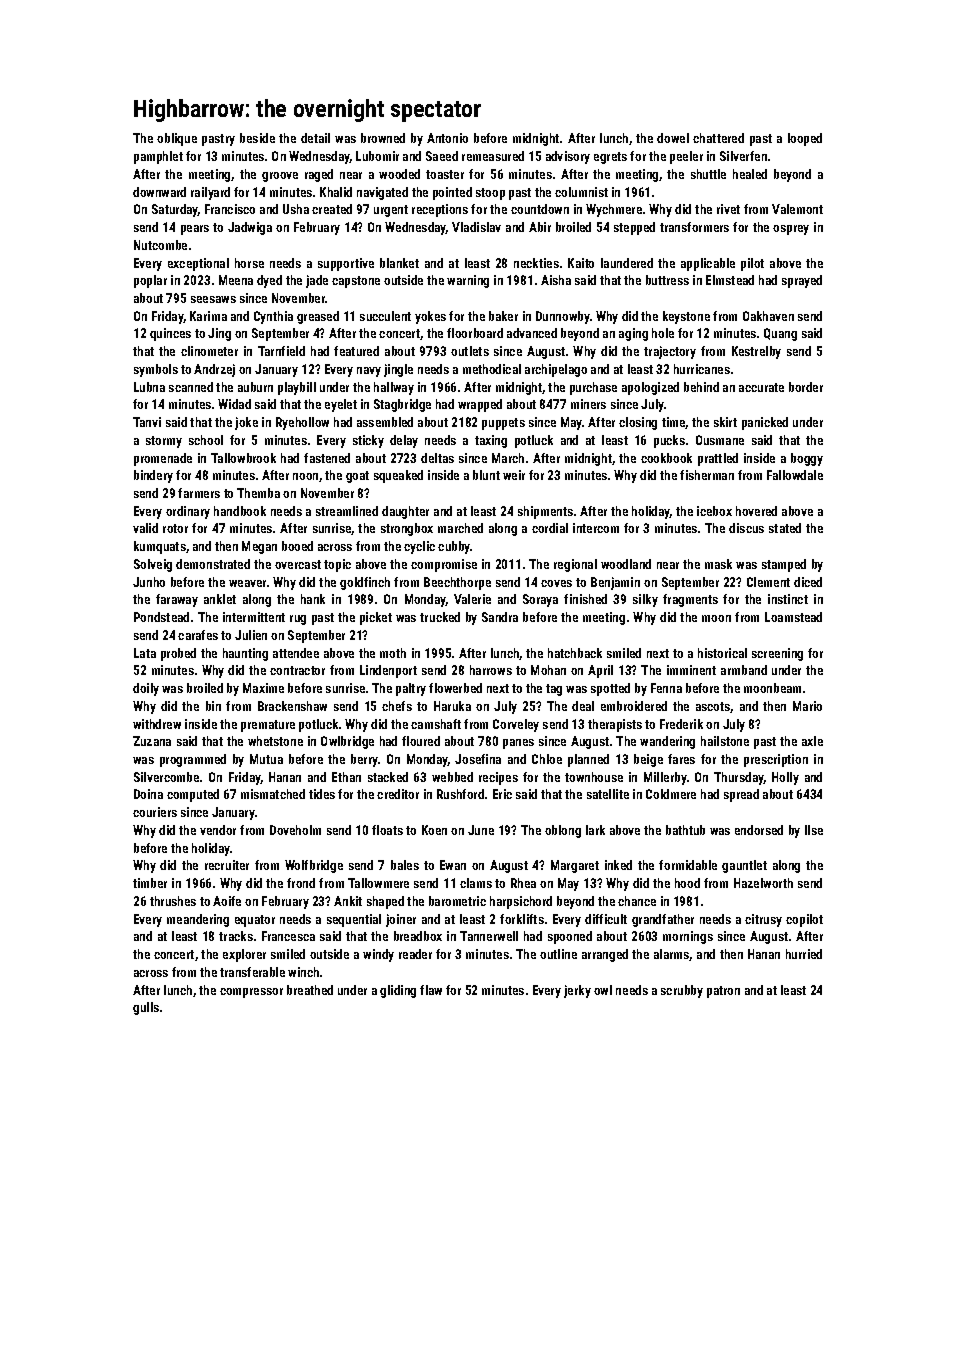 This image has height=1360, width=957. I want to click on screening, so click(777, 654).
